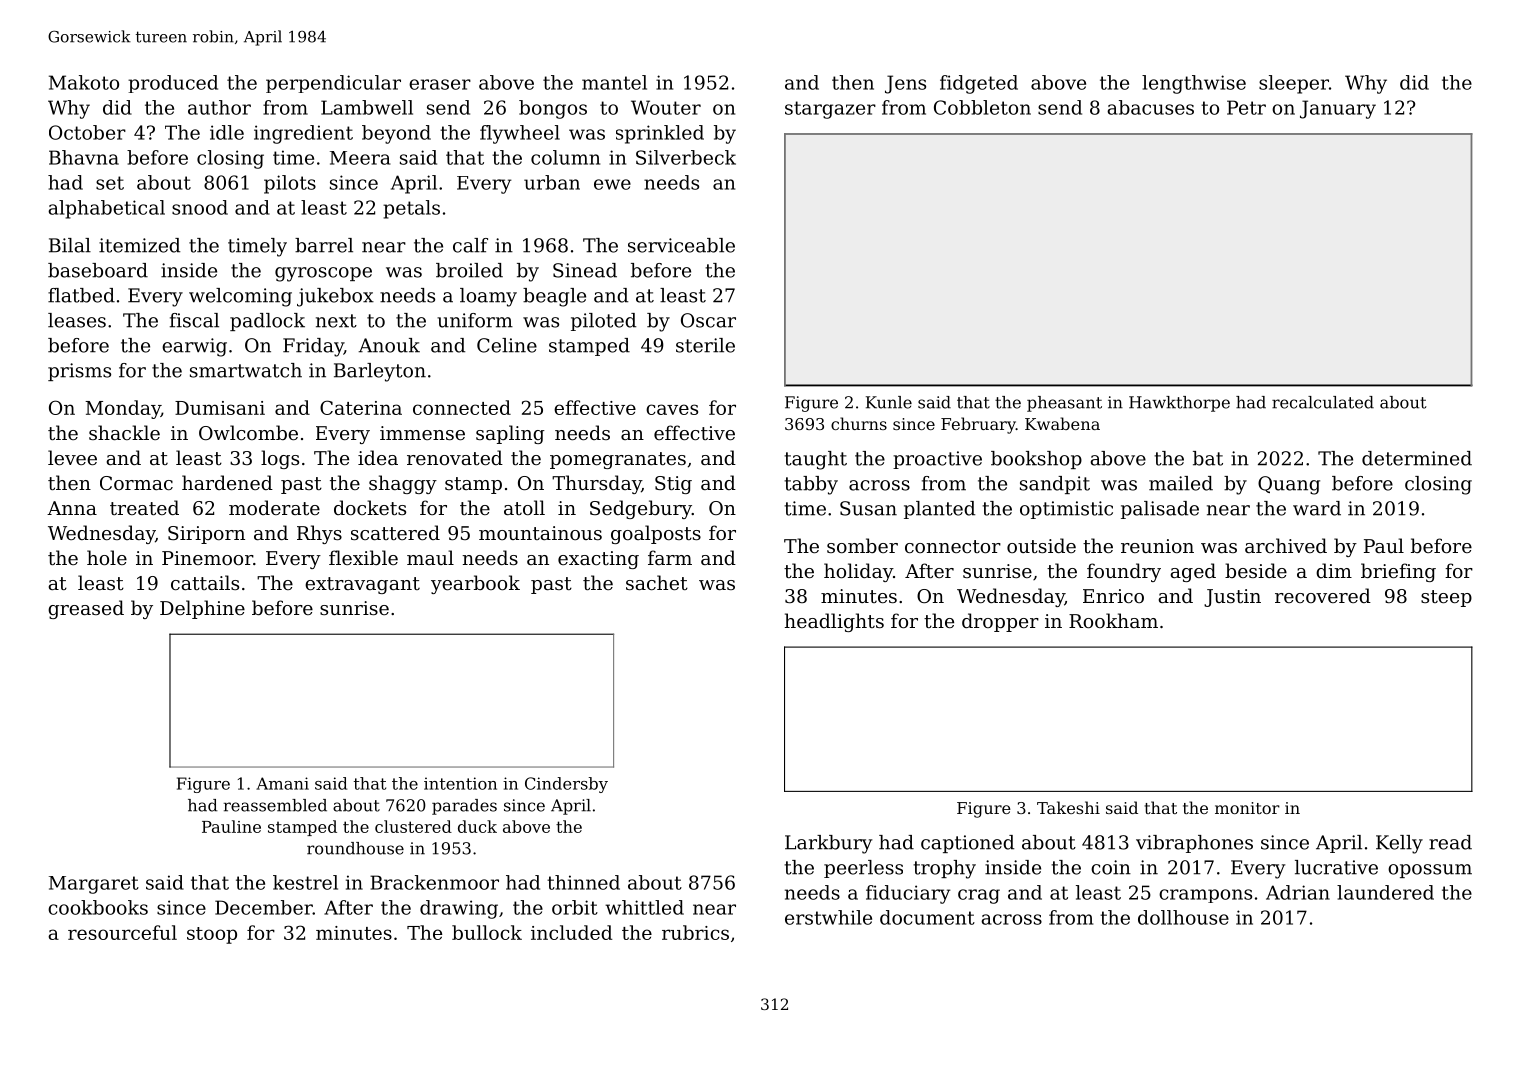 The image size is (1520, 1075). I want to click on sapling, so click(510, 434).
